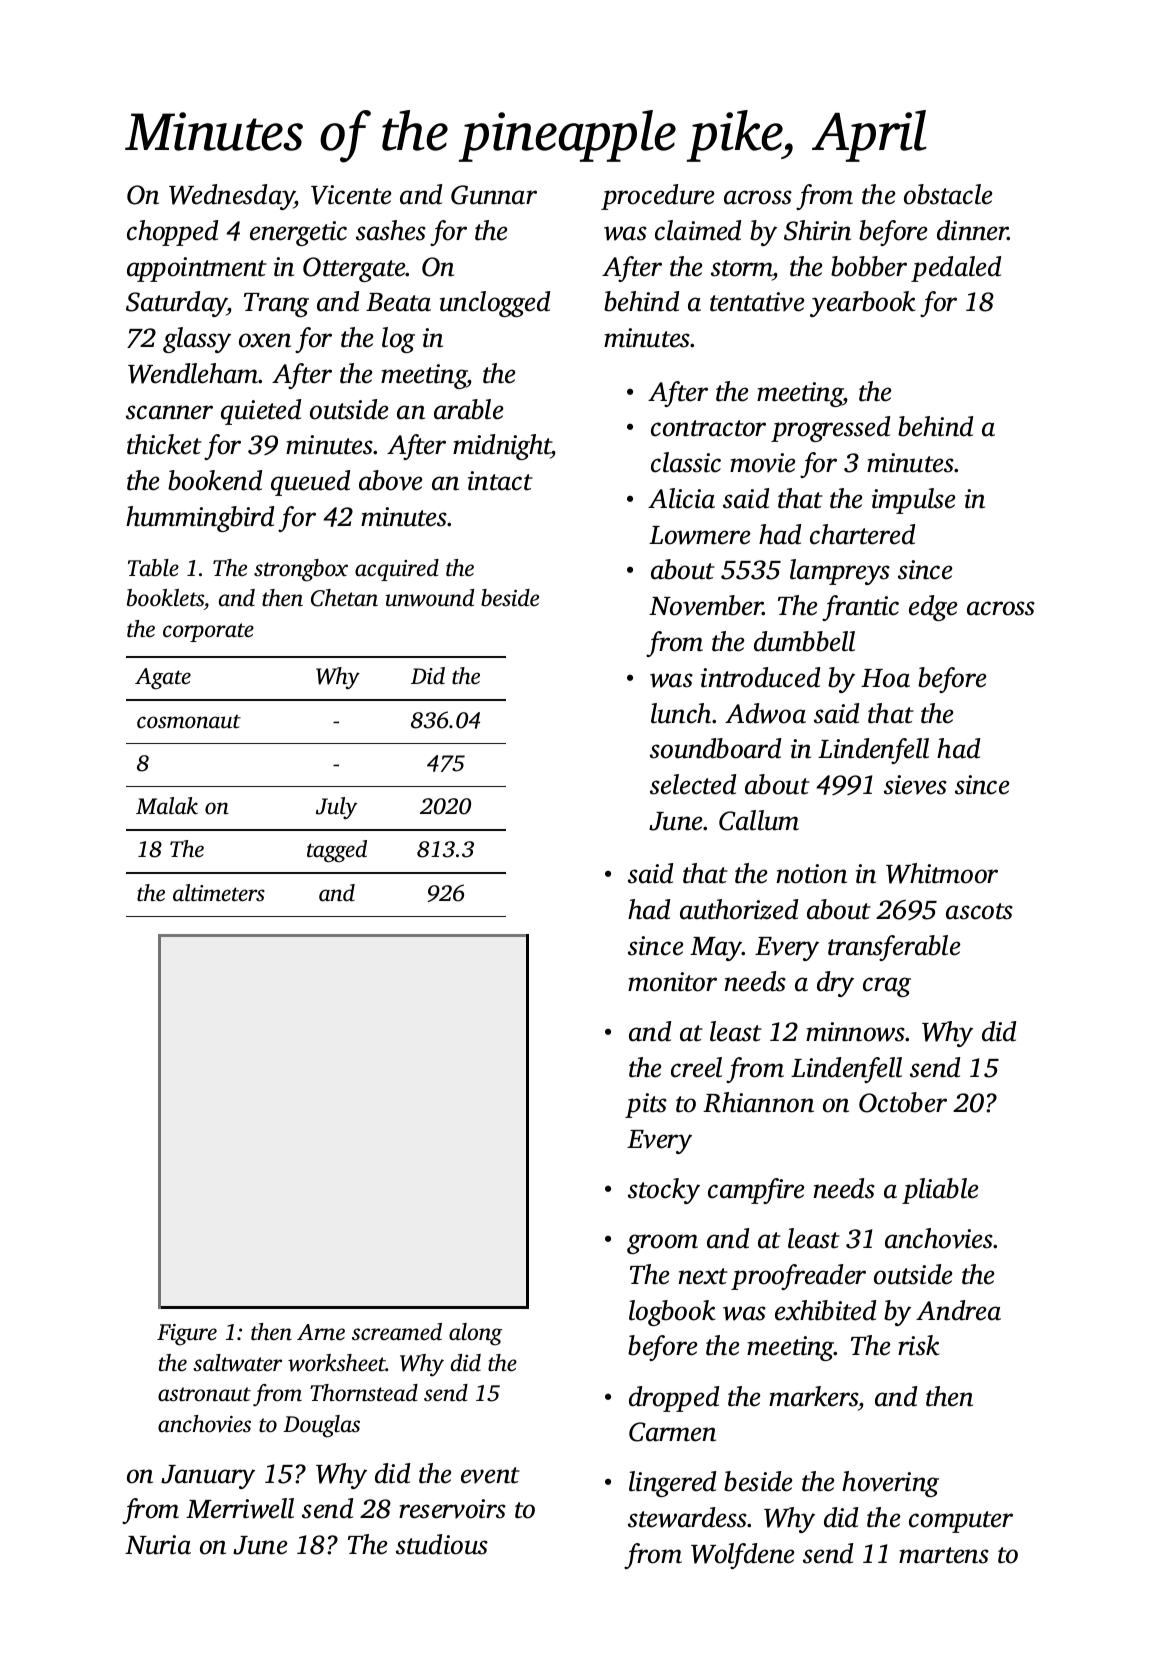  Describe the element at coordinates (153, 568) in the screenshot. I see `Table` at that location.
